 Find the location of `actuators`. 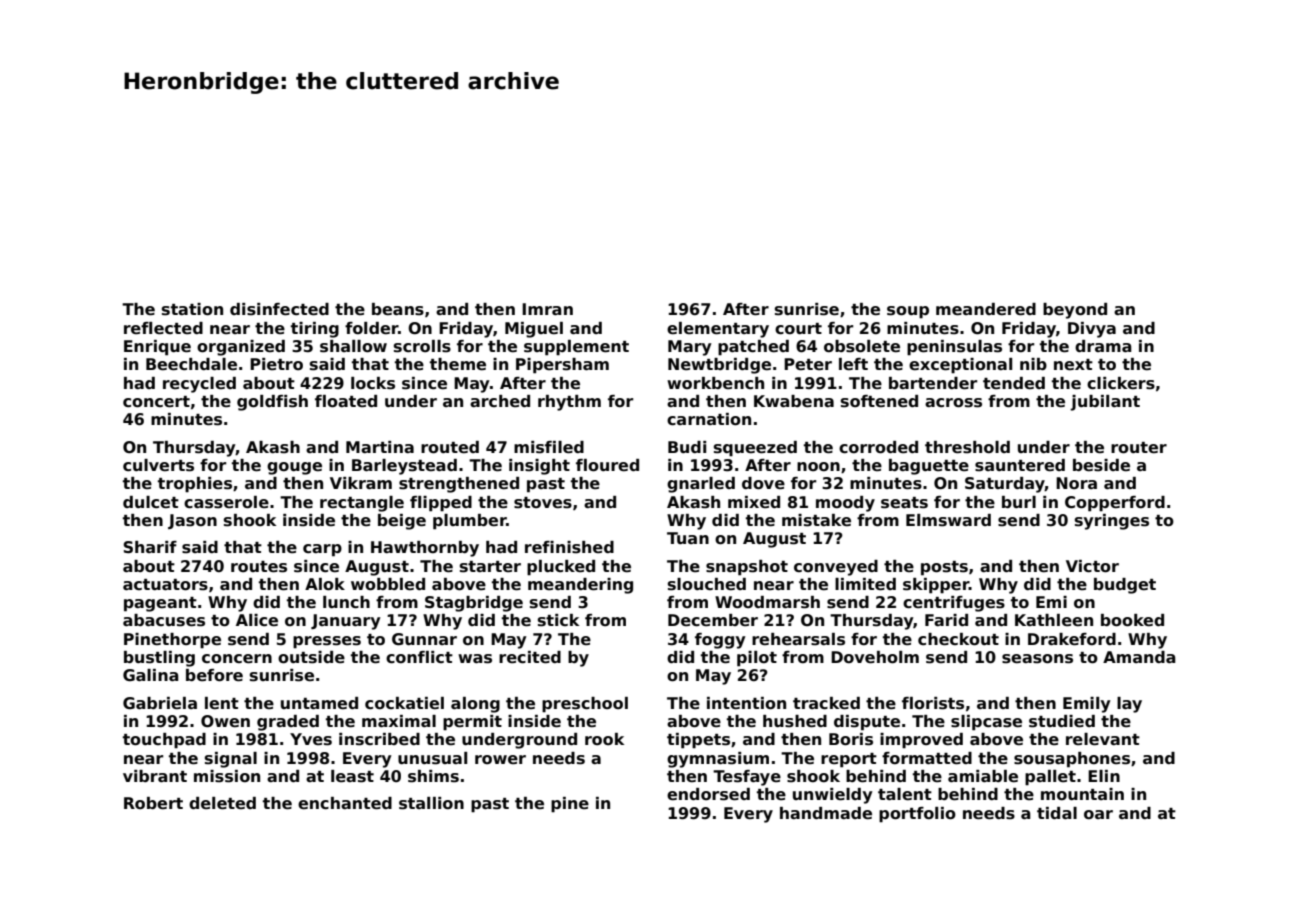

actuators is located at coordinates (165, 585).
